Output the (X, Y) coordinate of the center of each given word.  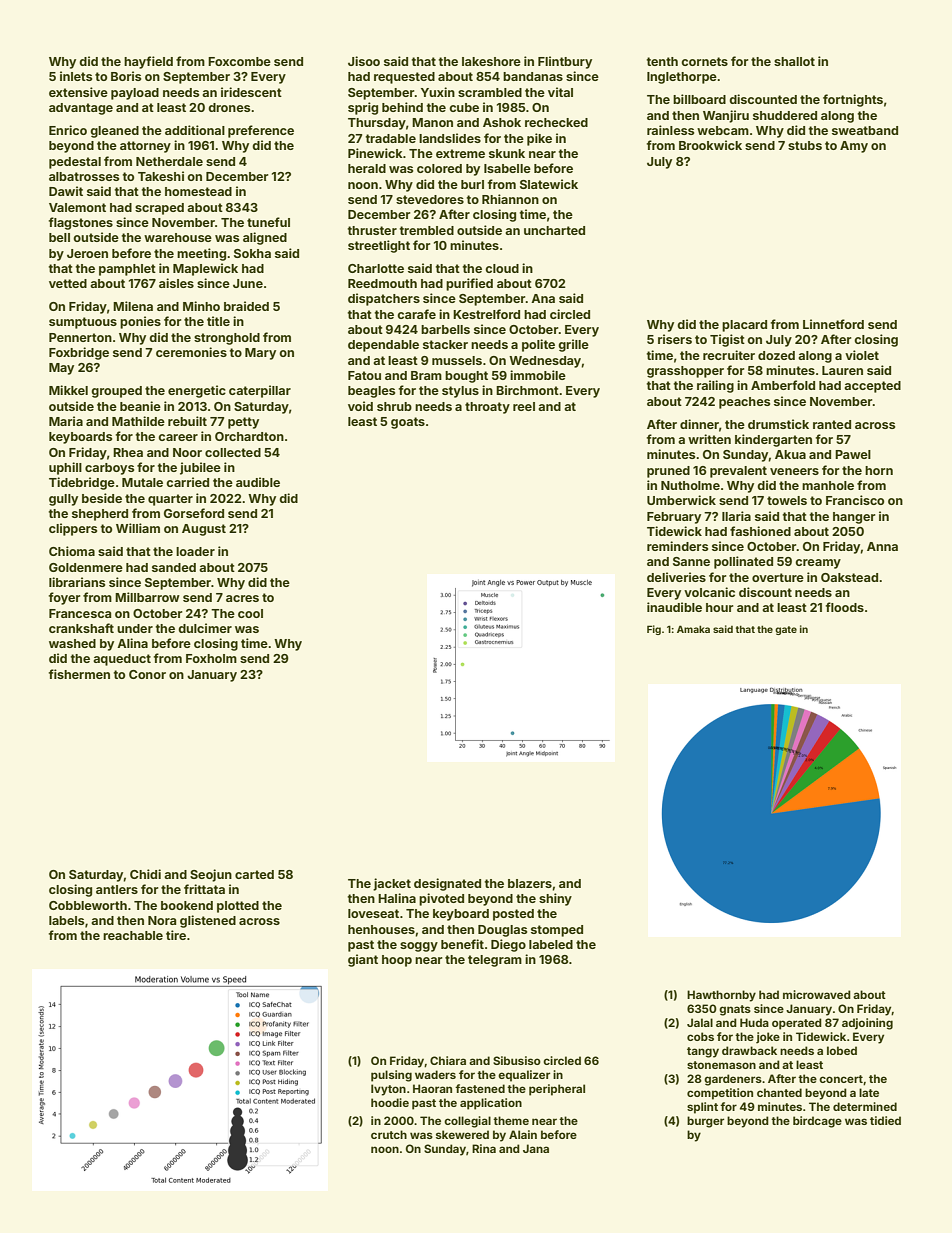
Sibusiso (517, 1060)
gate (786, 630)
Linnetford (833, 324)
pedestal (75, 163)
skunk (507, 153)
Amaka (693, 629)
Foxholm (211, 658)
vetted (68, 283)
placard (744, 326)
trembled (427, 230)
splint (702, 1108)
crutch (389, 1134)
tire (176, 935)
